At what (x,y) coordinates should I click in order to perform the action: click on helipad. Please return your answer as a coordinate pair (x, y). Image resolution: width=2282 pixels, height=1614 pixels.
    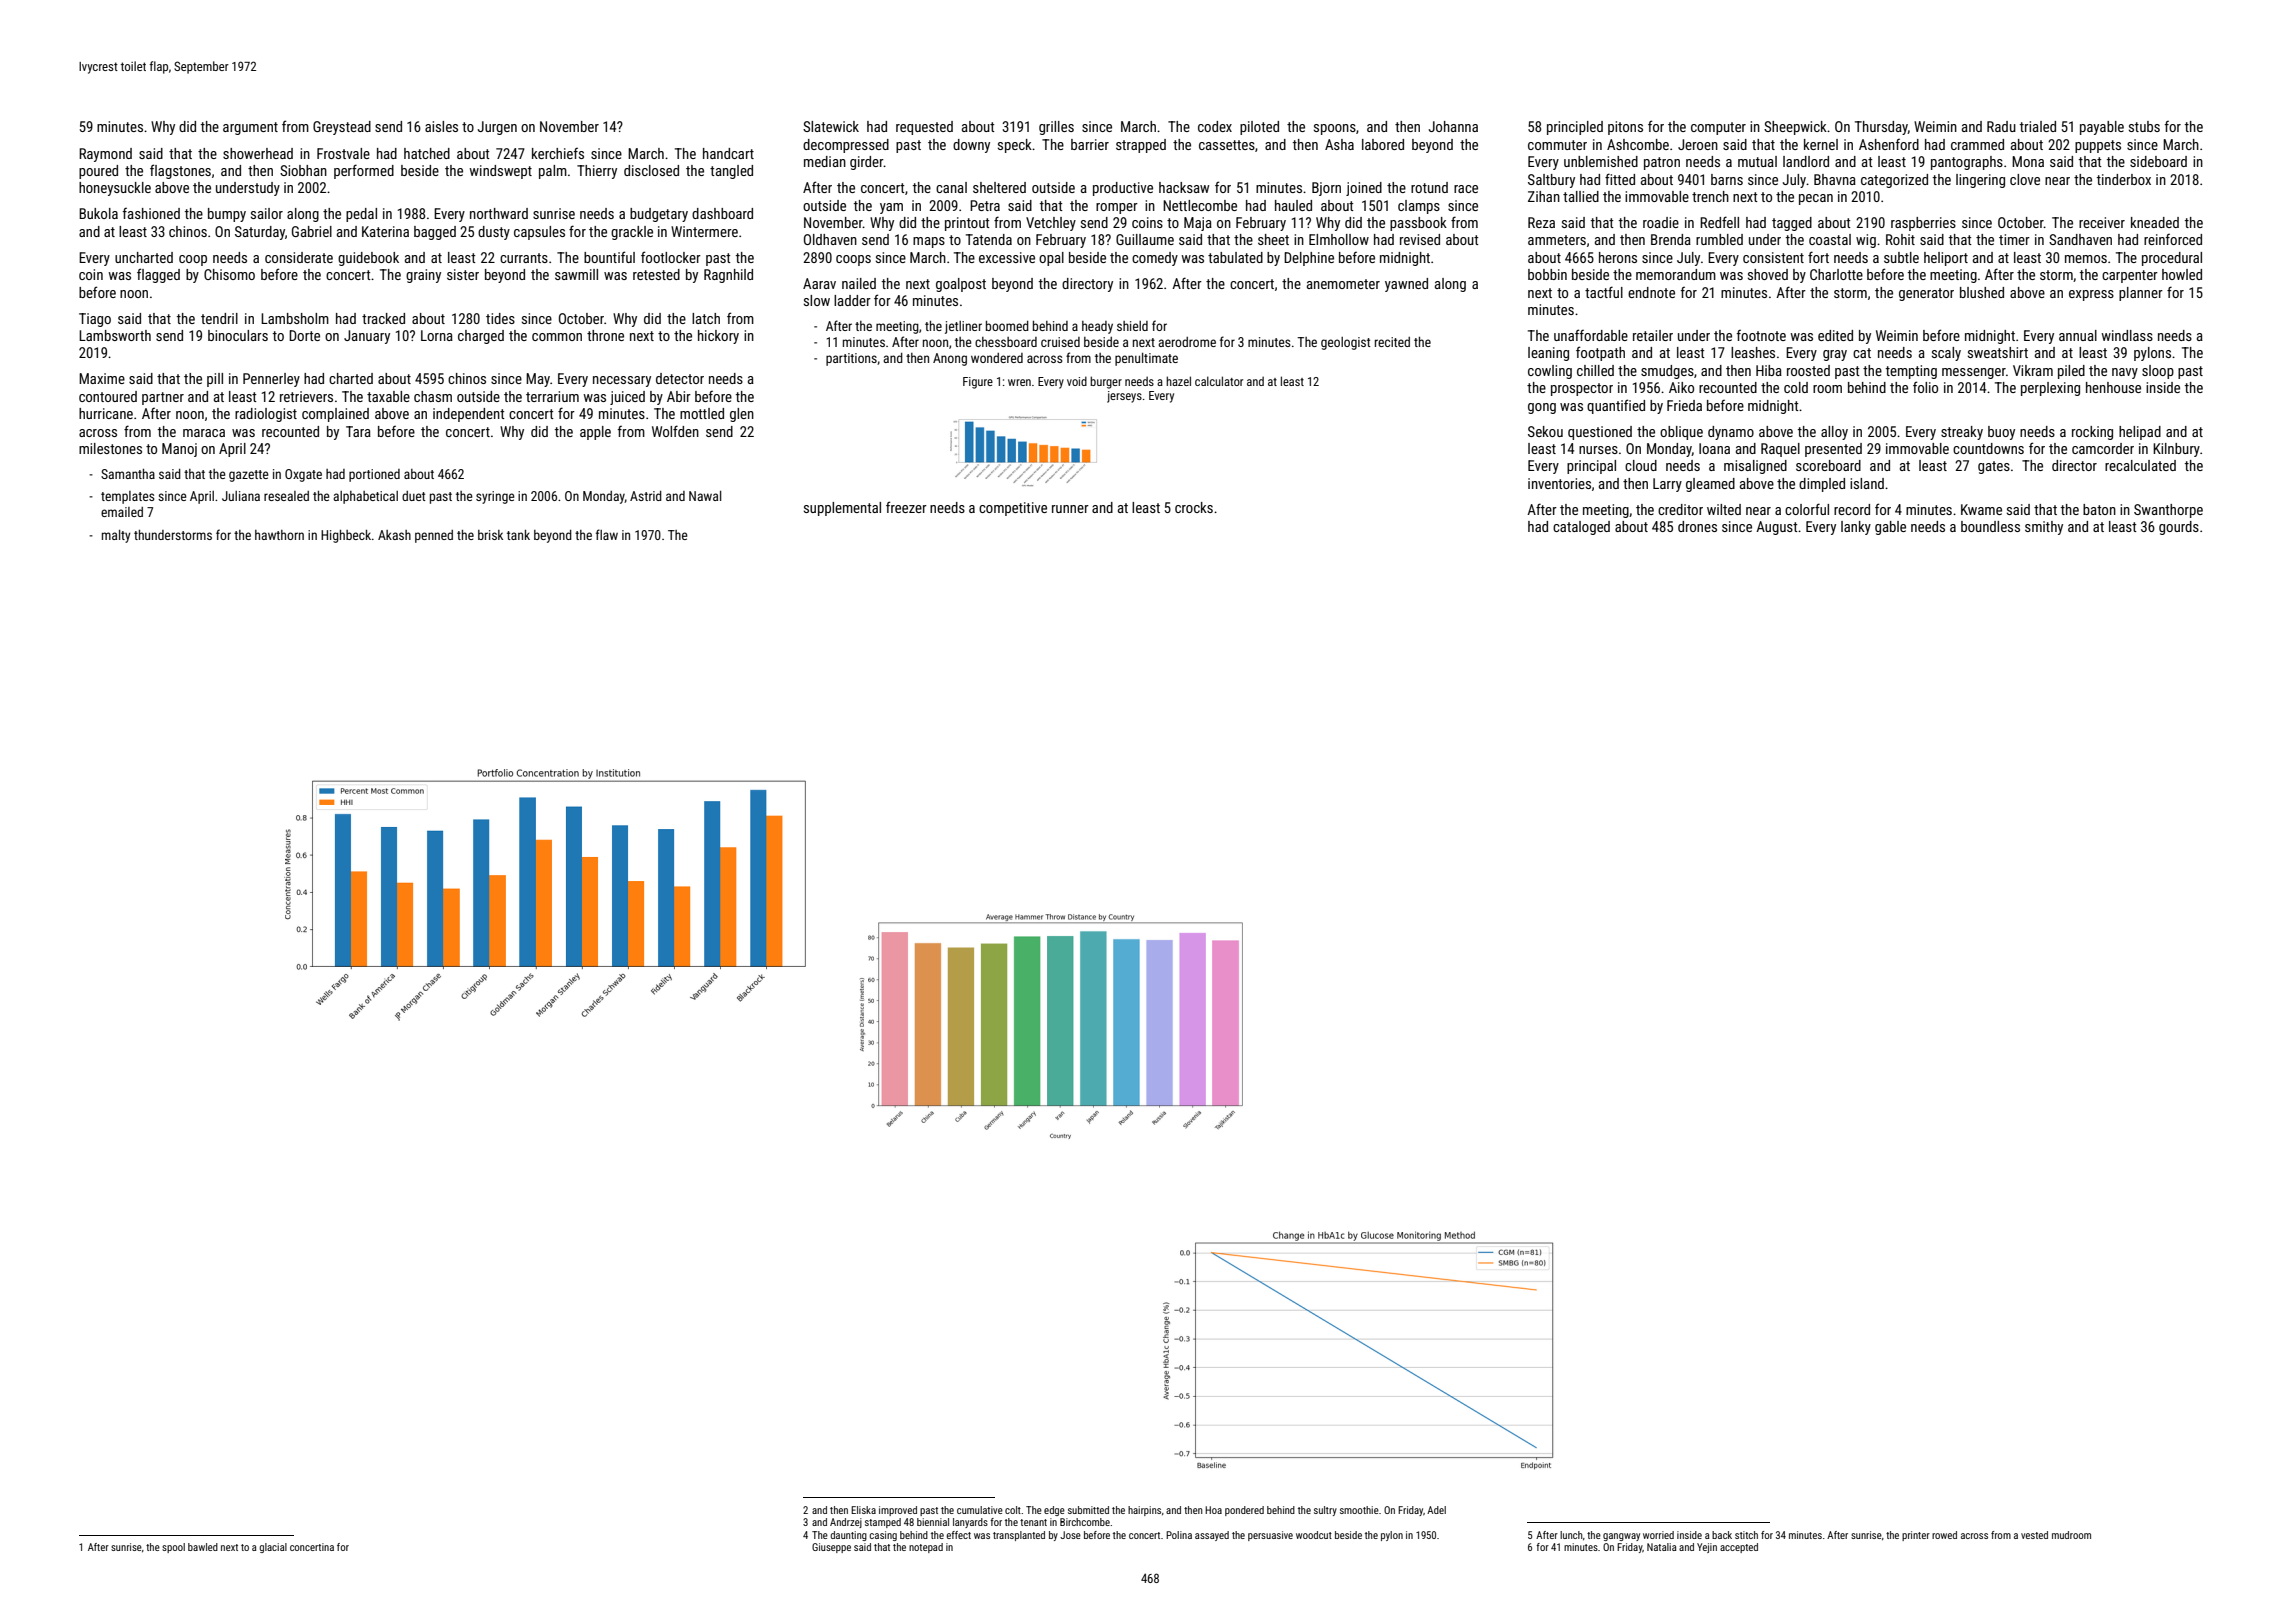
    Looking at the image, I should click on (2140, 433).
